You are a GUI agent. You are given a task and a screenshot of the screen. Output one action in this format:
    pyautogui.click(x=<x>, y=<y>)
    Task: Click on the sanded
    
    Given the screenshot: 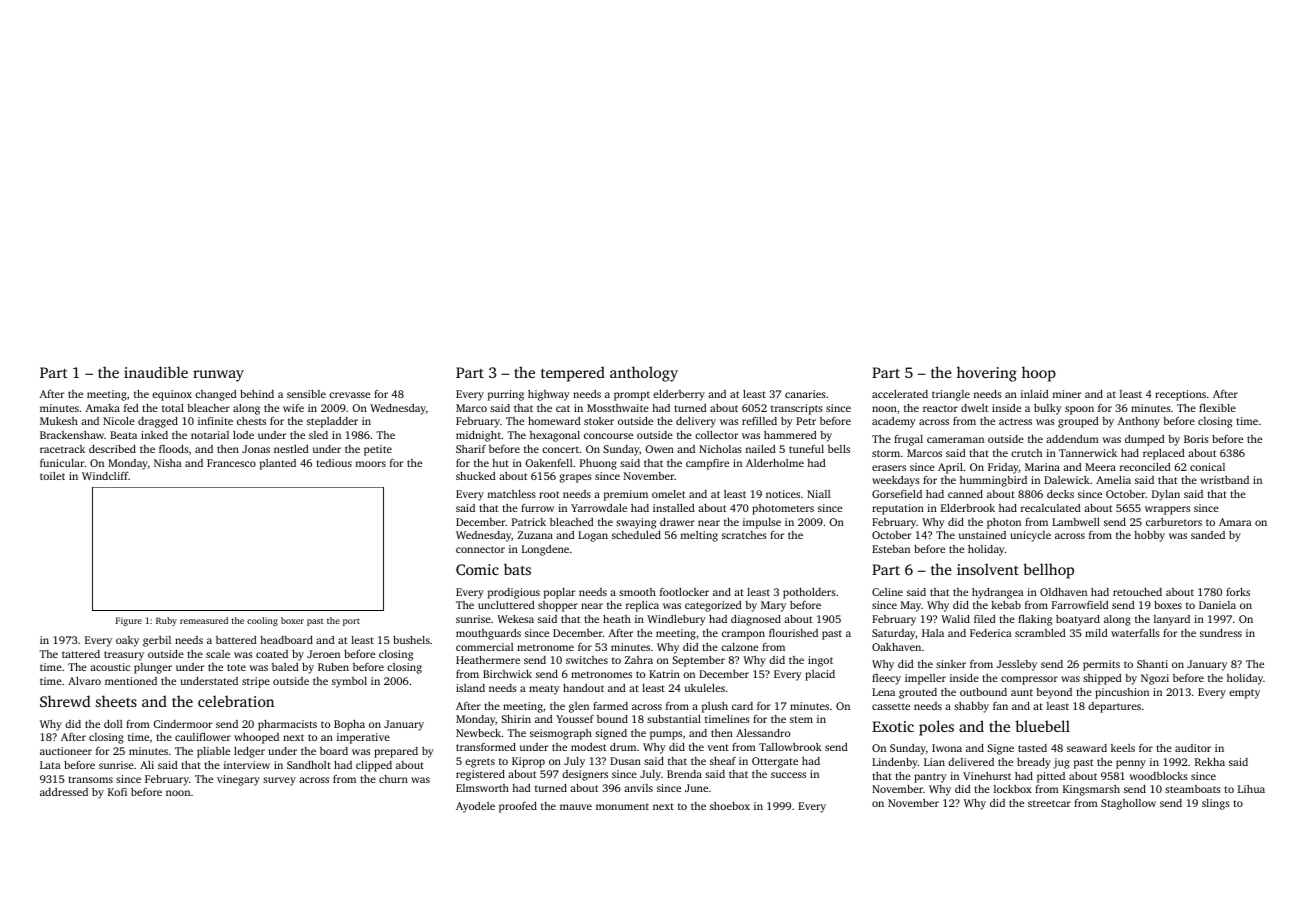 What is the action you would take?
    pyautogui.click(x=1208, y=535)
